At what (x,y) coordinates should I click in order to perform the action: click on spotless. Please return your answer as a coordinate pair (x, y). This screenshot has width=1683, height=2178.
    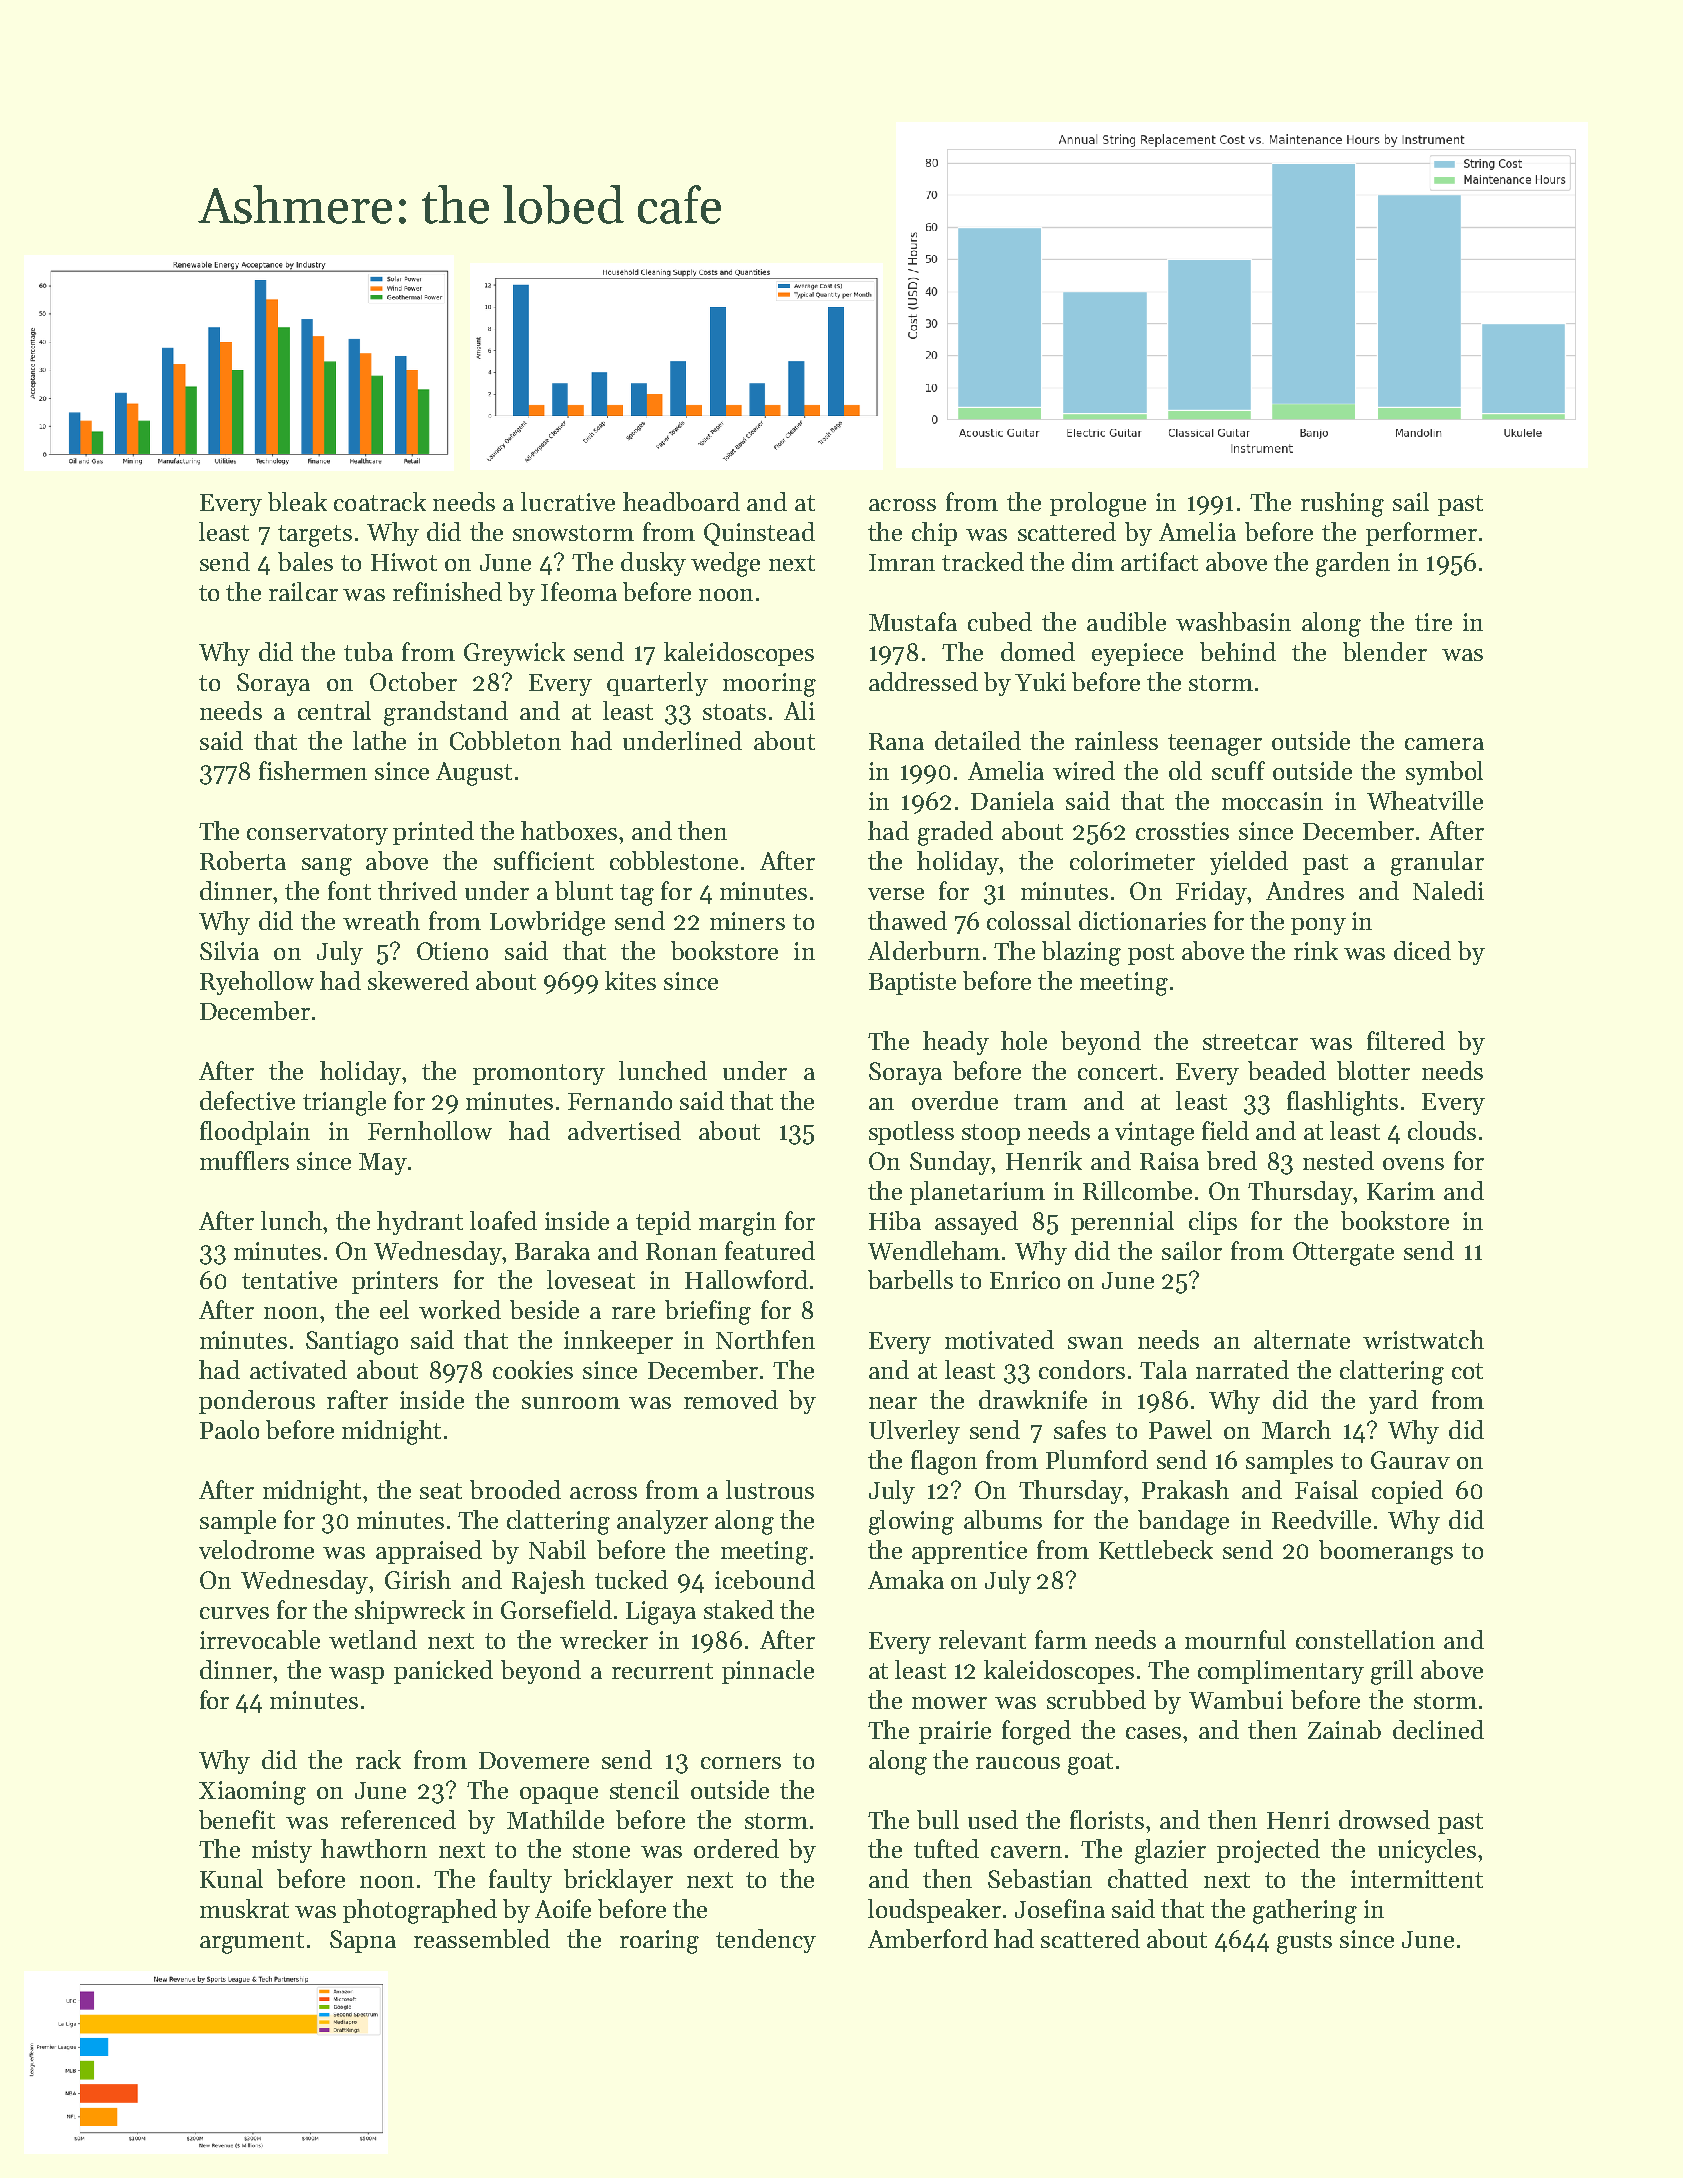
    Looking at the image, I should click on (911, 1133).
